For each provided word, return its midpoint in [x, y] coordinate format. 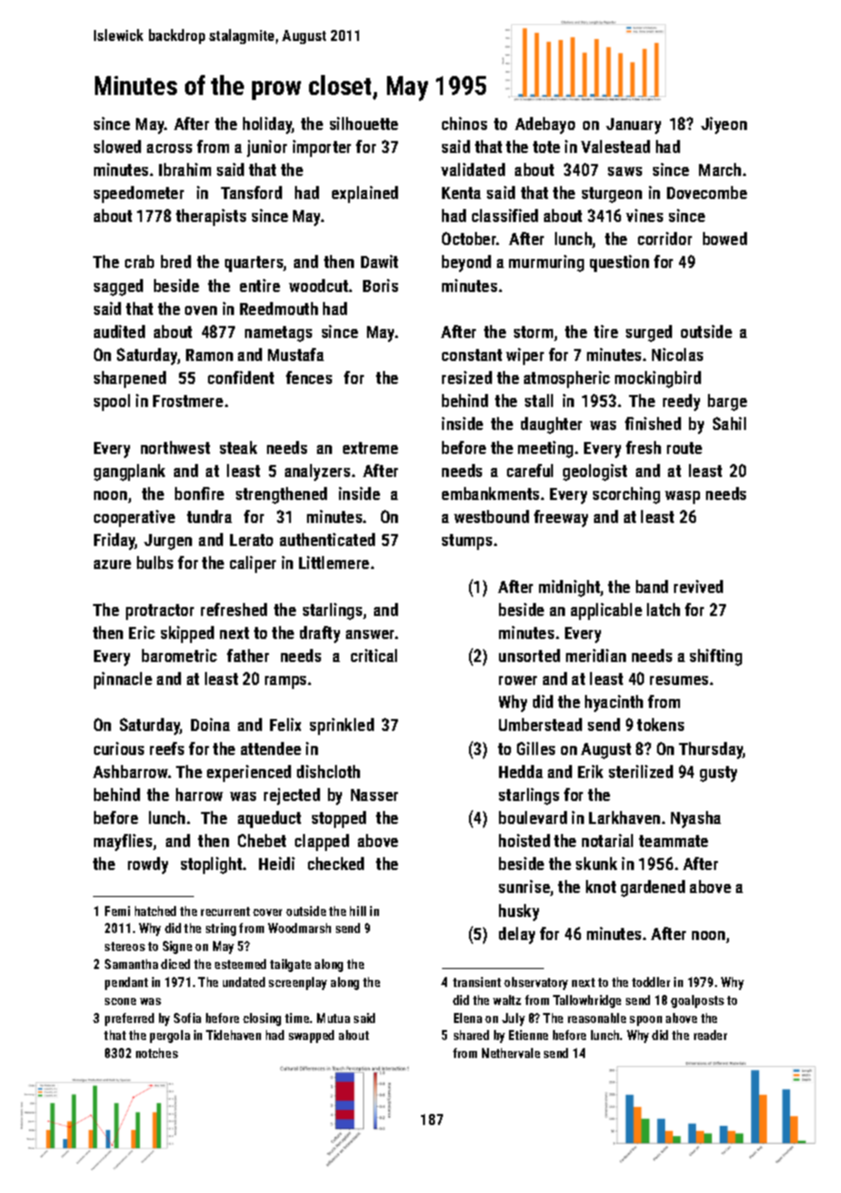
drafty [320, 634]
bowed [725, 238]
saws [625, 171]
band [652, 586]
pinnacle [123, 680]
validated [473, 169]
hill [358, 911]
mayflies [123, 842]
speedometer [139, 194]
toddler [651, 982]
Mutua [333, 1018]
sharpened [130, 379]
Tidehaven [233, 1035]
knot [601, 886]
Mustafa [296, 354]
